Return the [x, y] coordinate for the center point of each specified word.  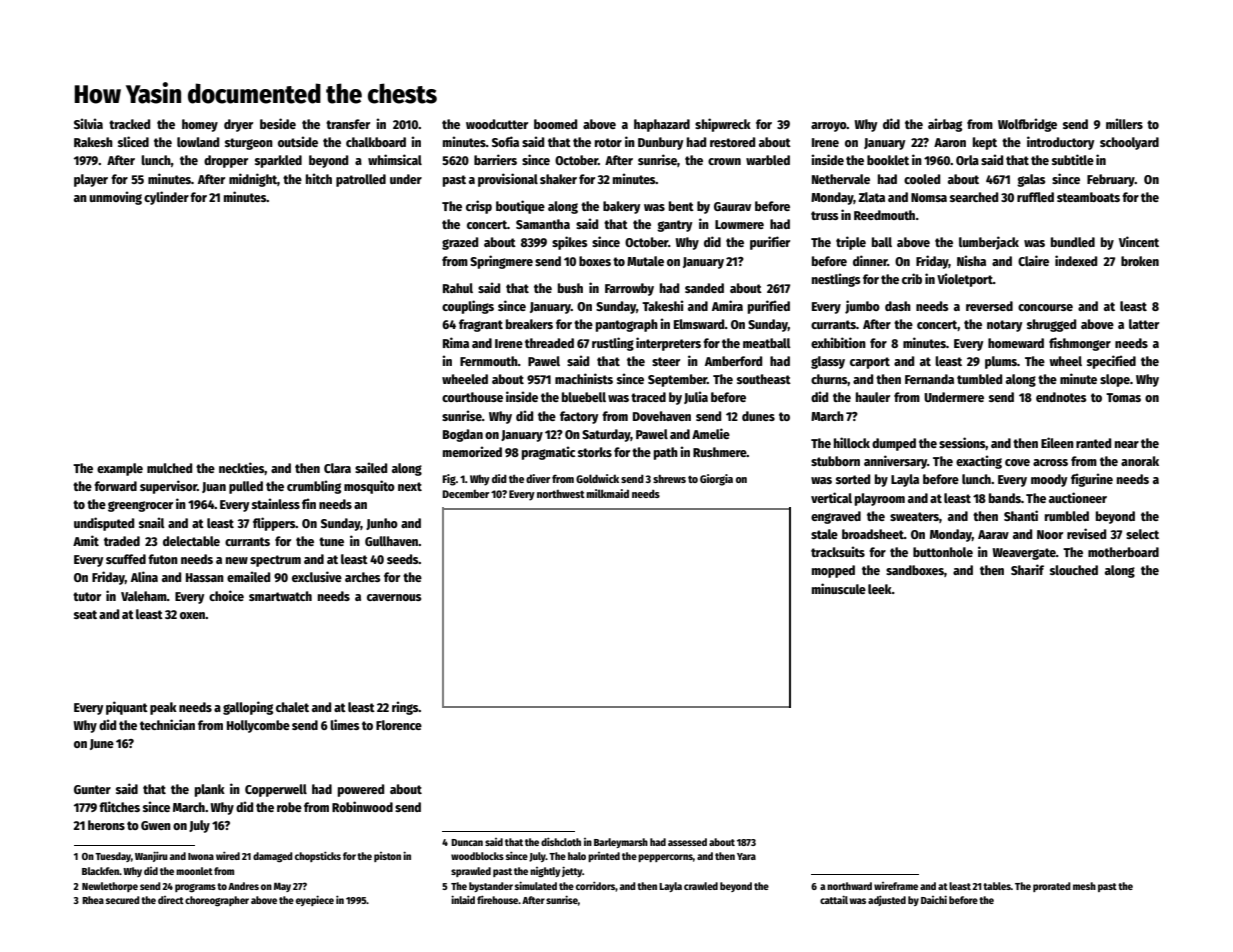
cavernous [394, 597]
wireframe [896, 886]
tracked [129, 124]
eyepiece [315, 900]
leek [880, 589]
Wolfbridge [1027, 125]
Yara [746, 856]
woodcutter [497, 124]
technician [167, 724]
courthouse [472, 397]
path [666, 453]
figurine [1092, 480]
